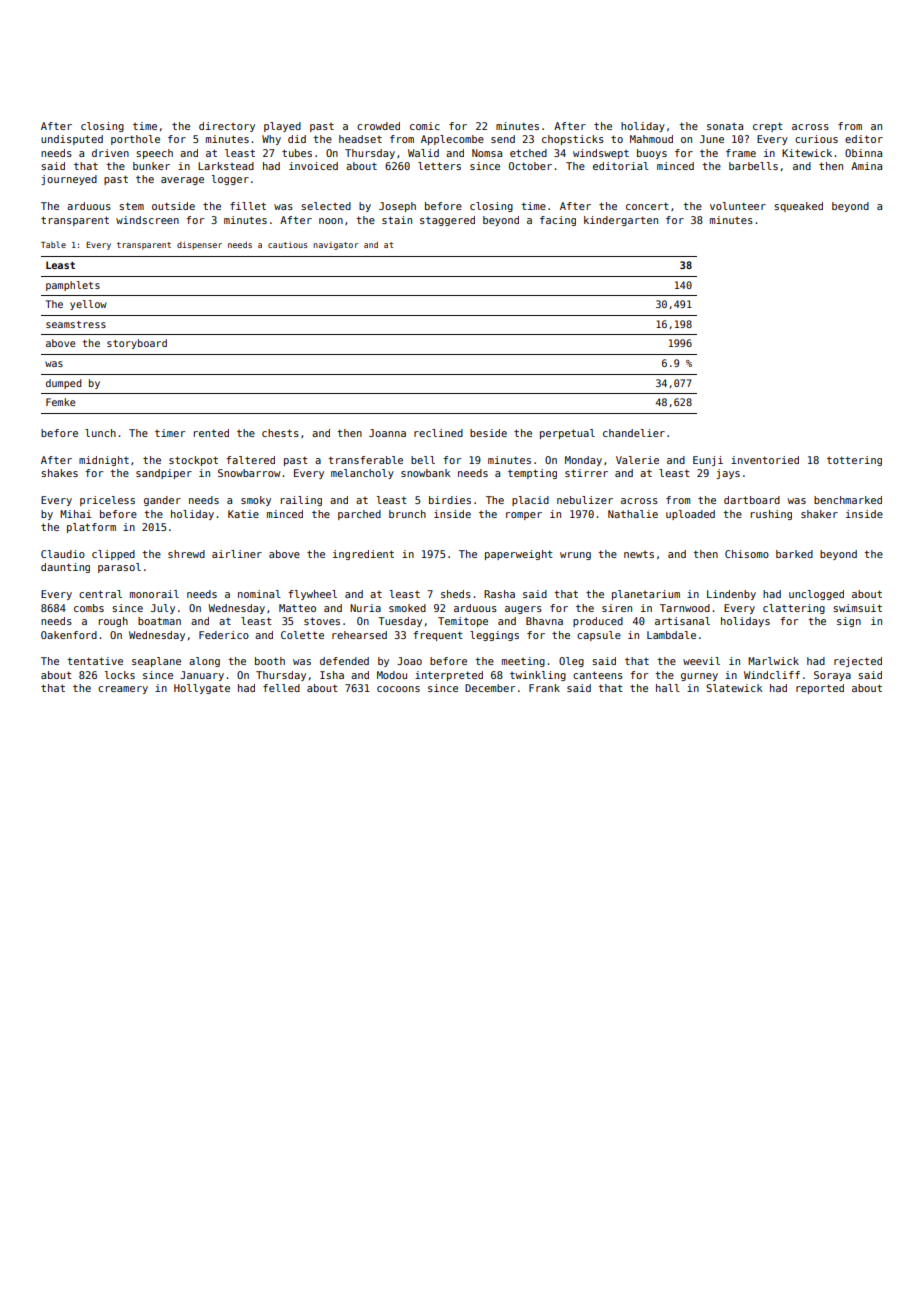 The image size is (924, 1308). What do you see at coordinates (816, 139) in the screenshot?
I see `curious` at bounding box center [816, 139].
